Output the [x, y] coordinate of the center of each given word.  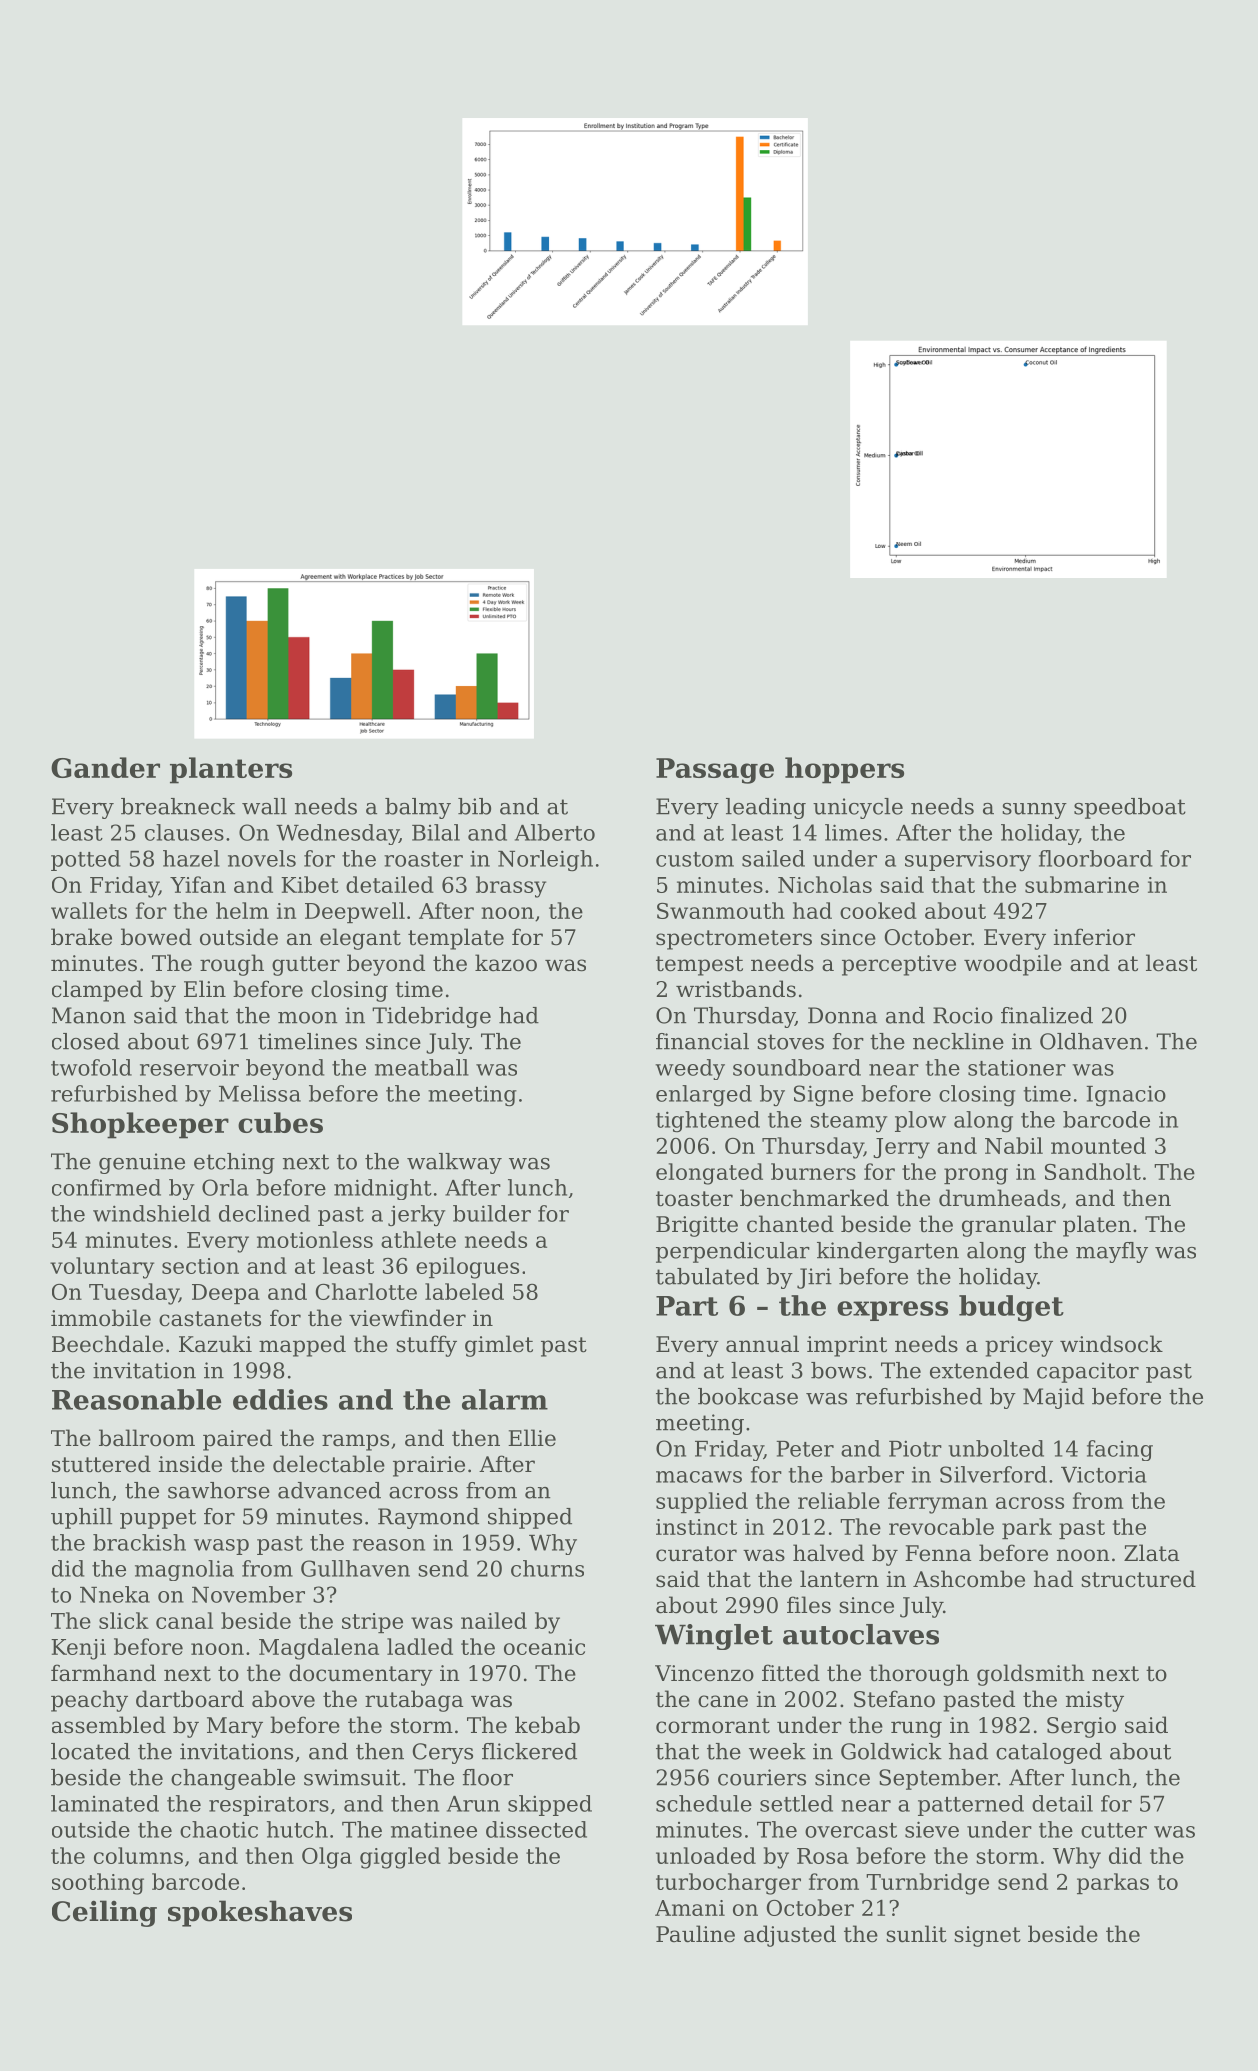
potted [86, 860]
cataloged [1049, 1753]
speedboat [1130, 808]
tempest [699, 966]
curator [696, 1554]
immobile [101, 1318]
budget [1011, 1308]
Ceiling [104, 1913]
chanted [790, 1224]
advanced [329, 1490]
